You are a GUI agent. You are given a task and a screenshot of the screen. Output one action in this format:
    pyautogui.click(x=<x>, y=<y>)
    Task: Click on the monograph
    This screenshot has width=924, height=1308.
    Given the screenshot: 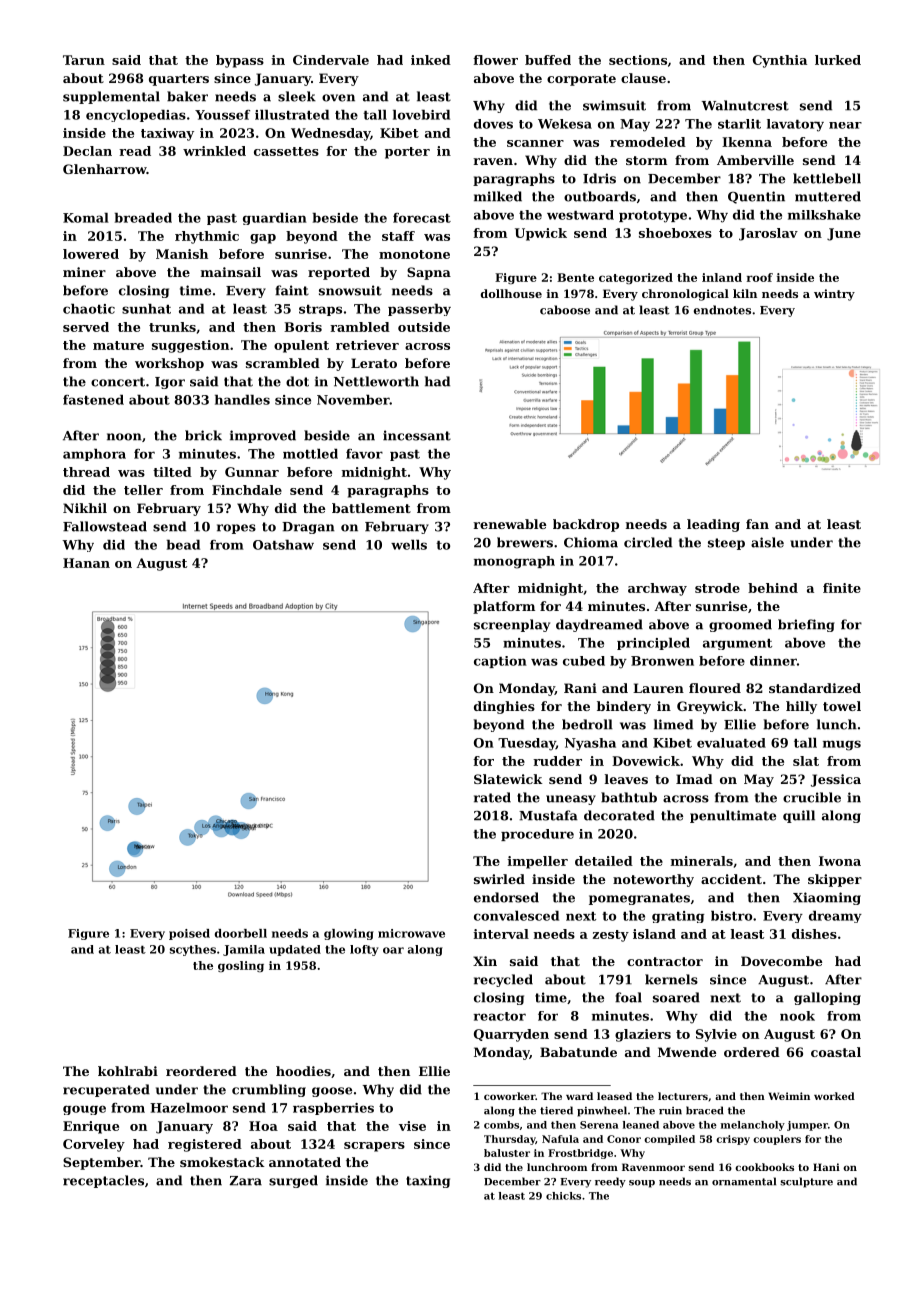 What is the action you would take?
    pyautogui.click(x=514, y=562)
